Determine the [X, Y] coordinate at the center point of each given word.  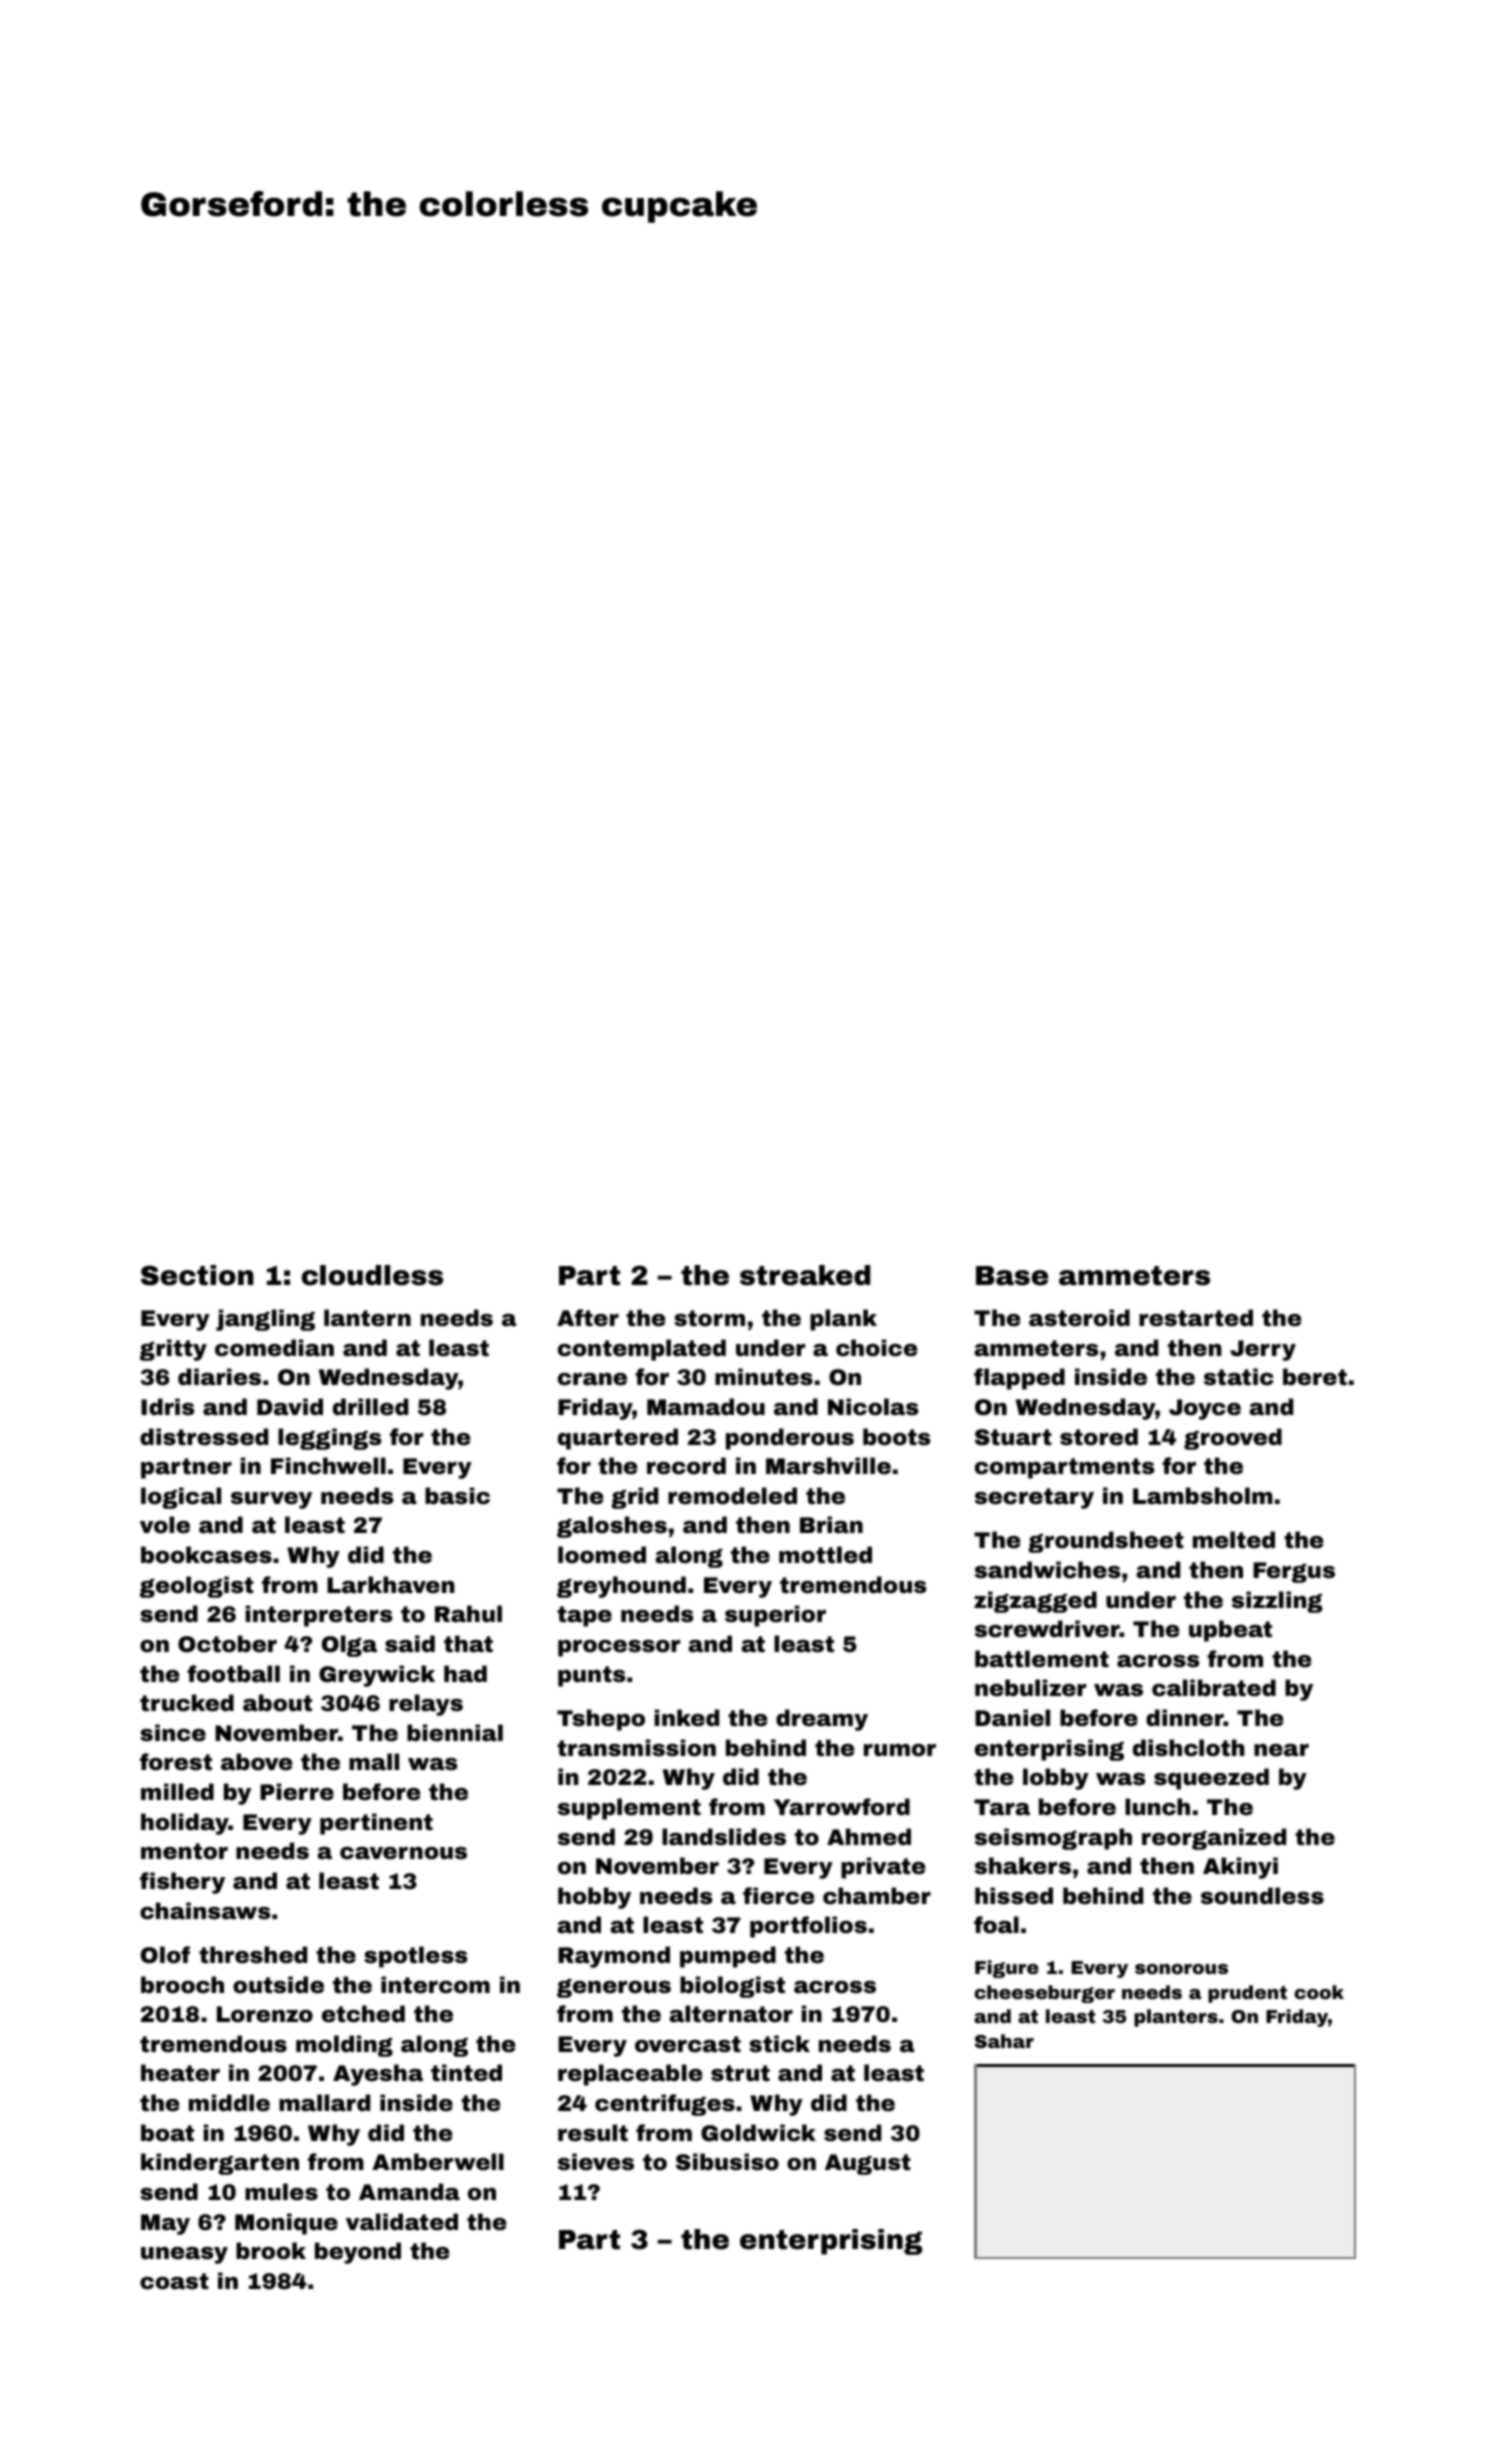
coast [174, 2281]
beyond [358, 2253]
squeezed [1211, 1779]
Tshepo [601, 1720]
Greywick [377, 1676]
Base [1012, 1276]
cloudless [372, 1275]
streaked [805, 1275]
